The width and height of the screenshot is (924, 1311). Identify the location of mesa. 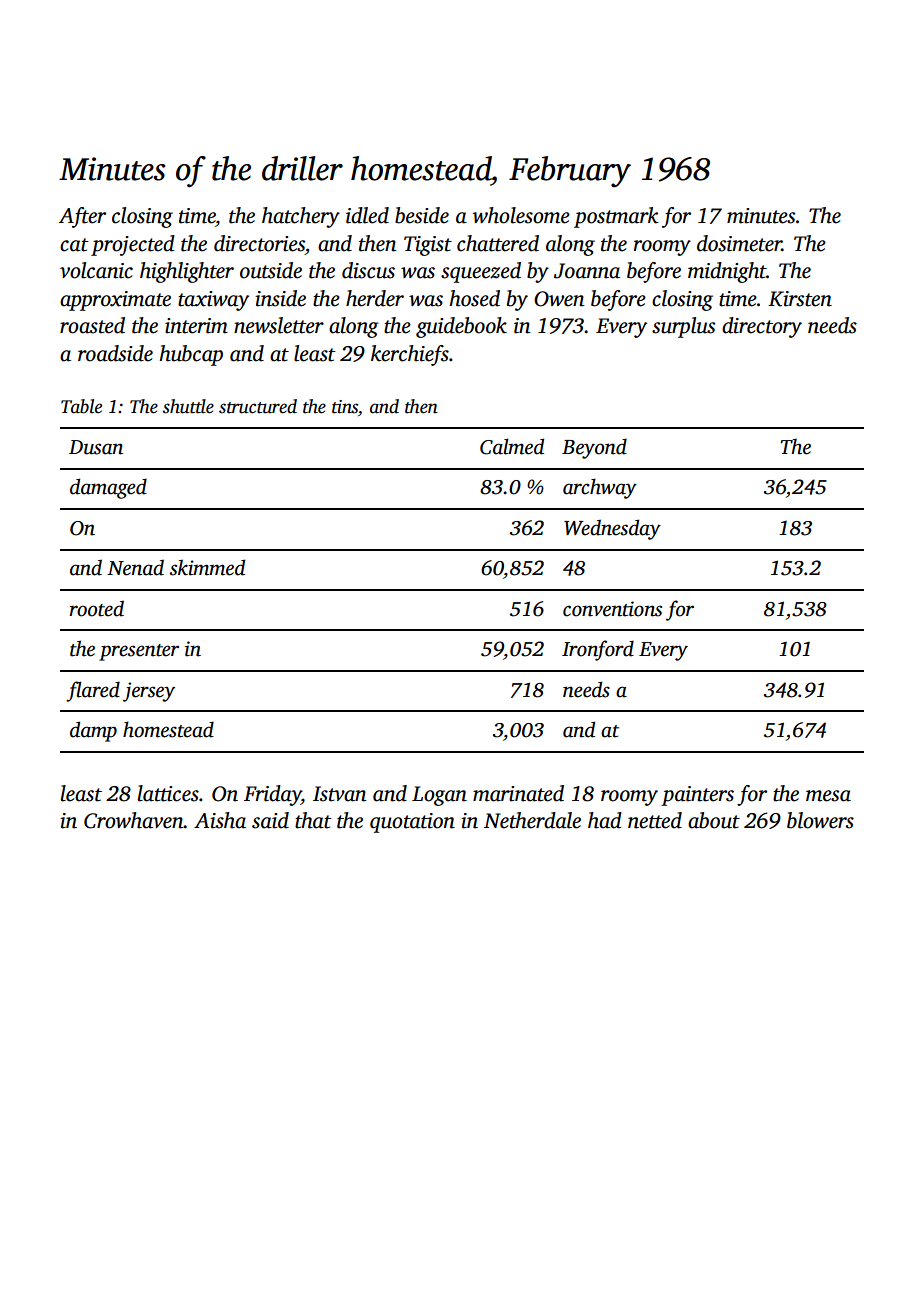
(828, 796).
